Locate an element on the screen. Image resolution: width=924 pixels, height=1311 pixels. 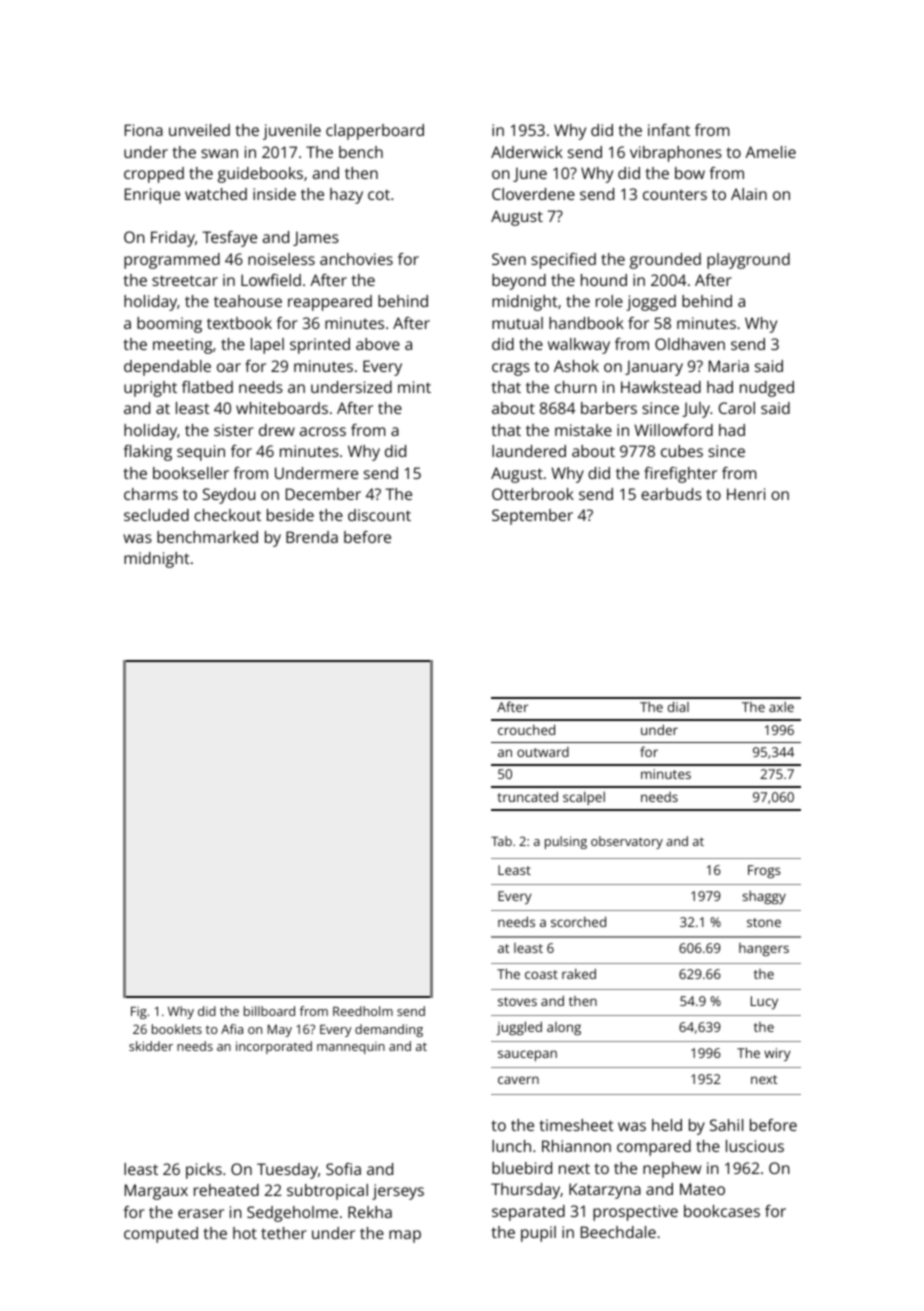
compared is located at coordinates (654, 1148).
